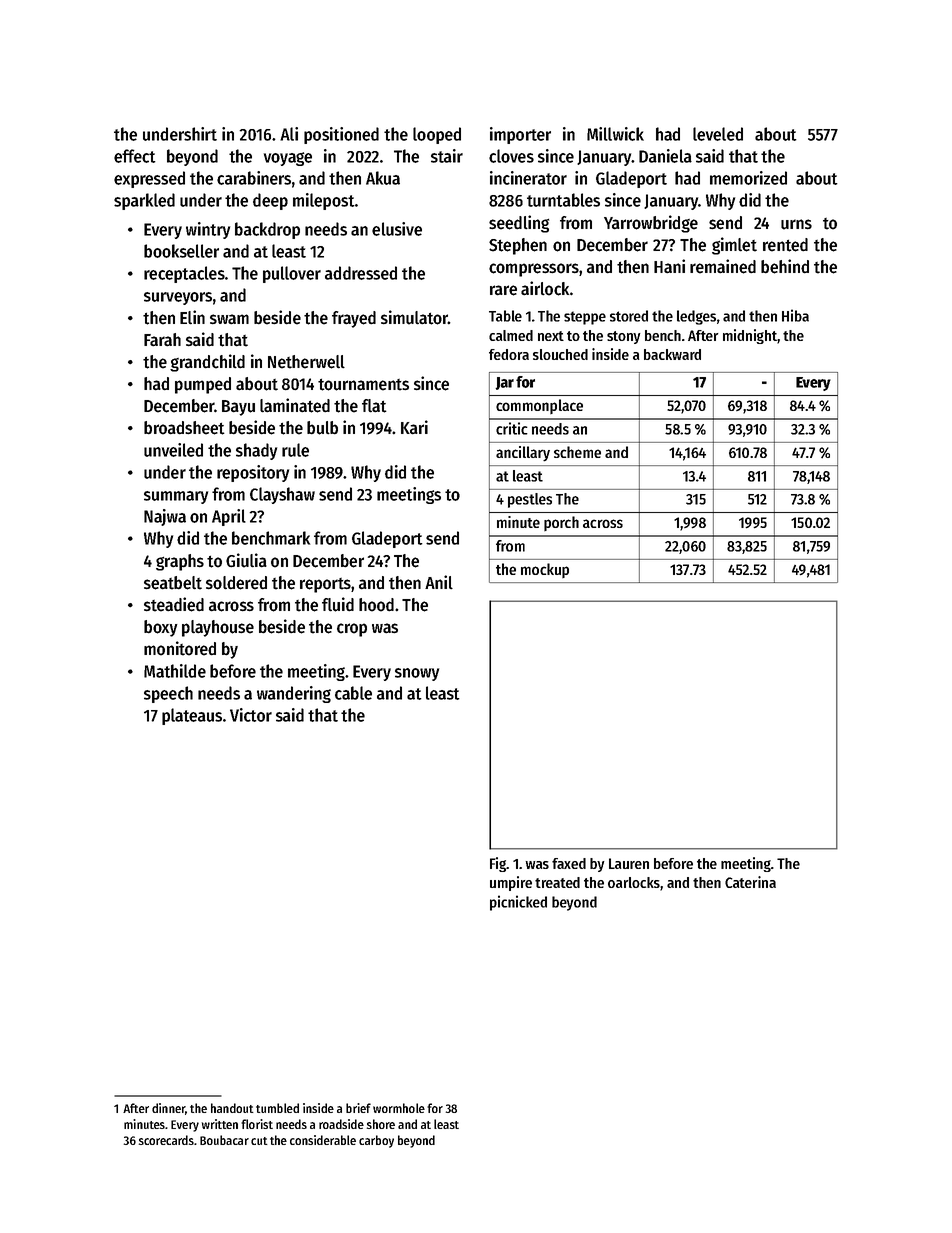 The width and height of the image is (952, 1233). What do you see at coordinates (399, 1108) in the image?
I see `wormhole` at bounding box center [399, 1108].
